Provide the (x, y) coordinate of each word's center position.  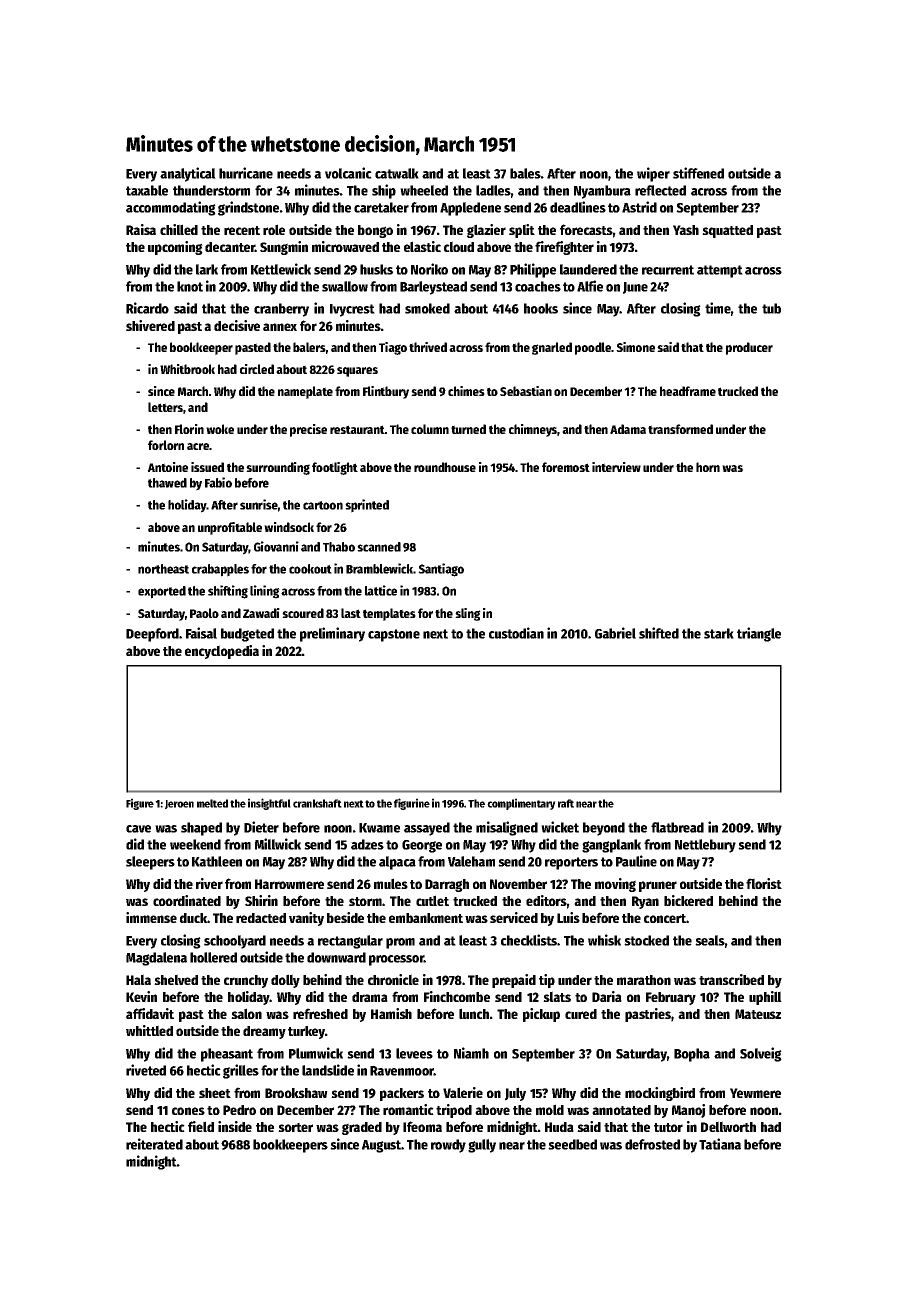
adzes (367, 844)
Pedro (239, 1110)
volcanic (348, 173)
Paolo (204, 613)
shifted (659, 633)
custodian (516, 633)
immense (151, 917)
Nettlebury (705, 846)
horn (708, 467)
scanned (379, 547)
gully (482, 1146)
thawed (167, 483)
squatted (727, 231)
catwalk (397, 173)
